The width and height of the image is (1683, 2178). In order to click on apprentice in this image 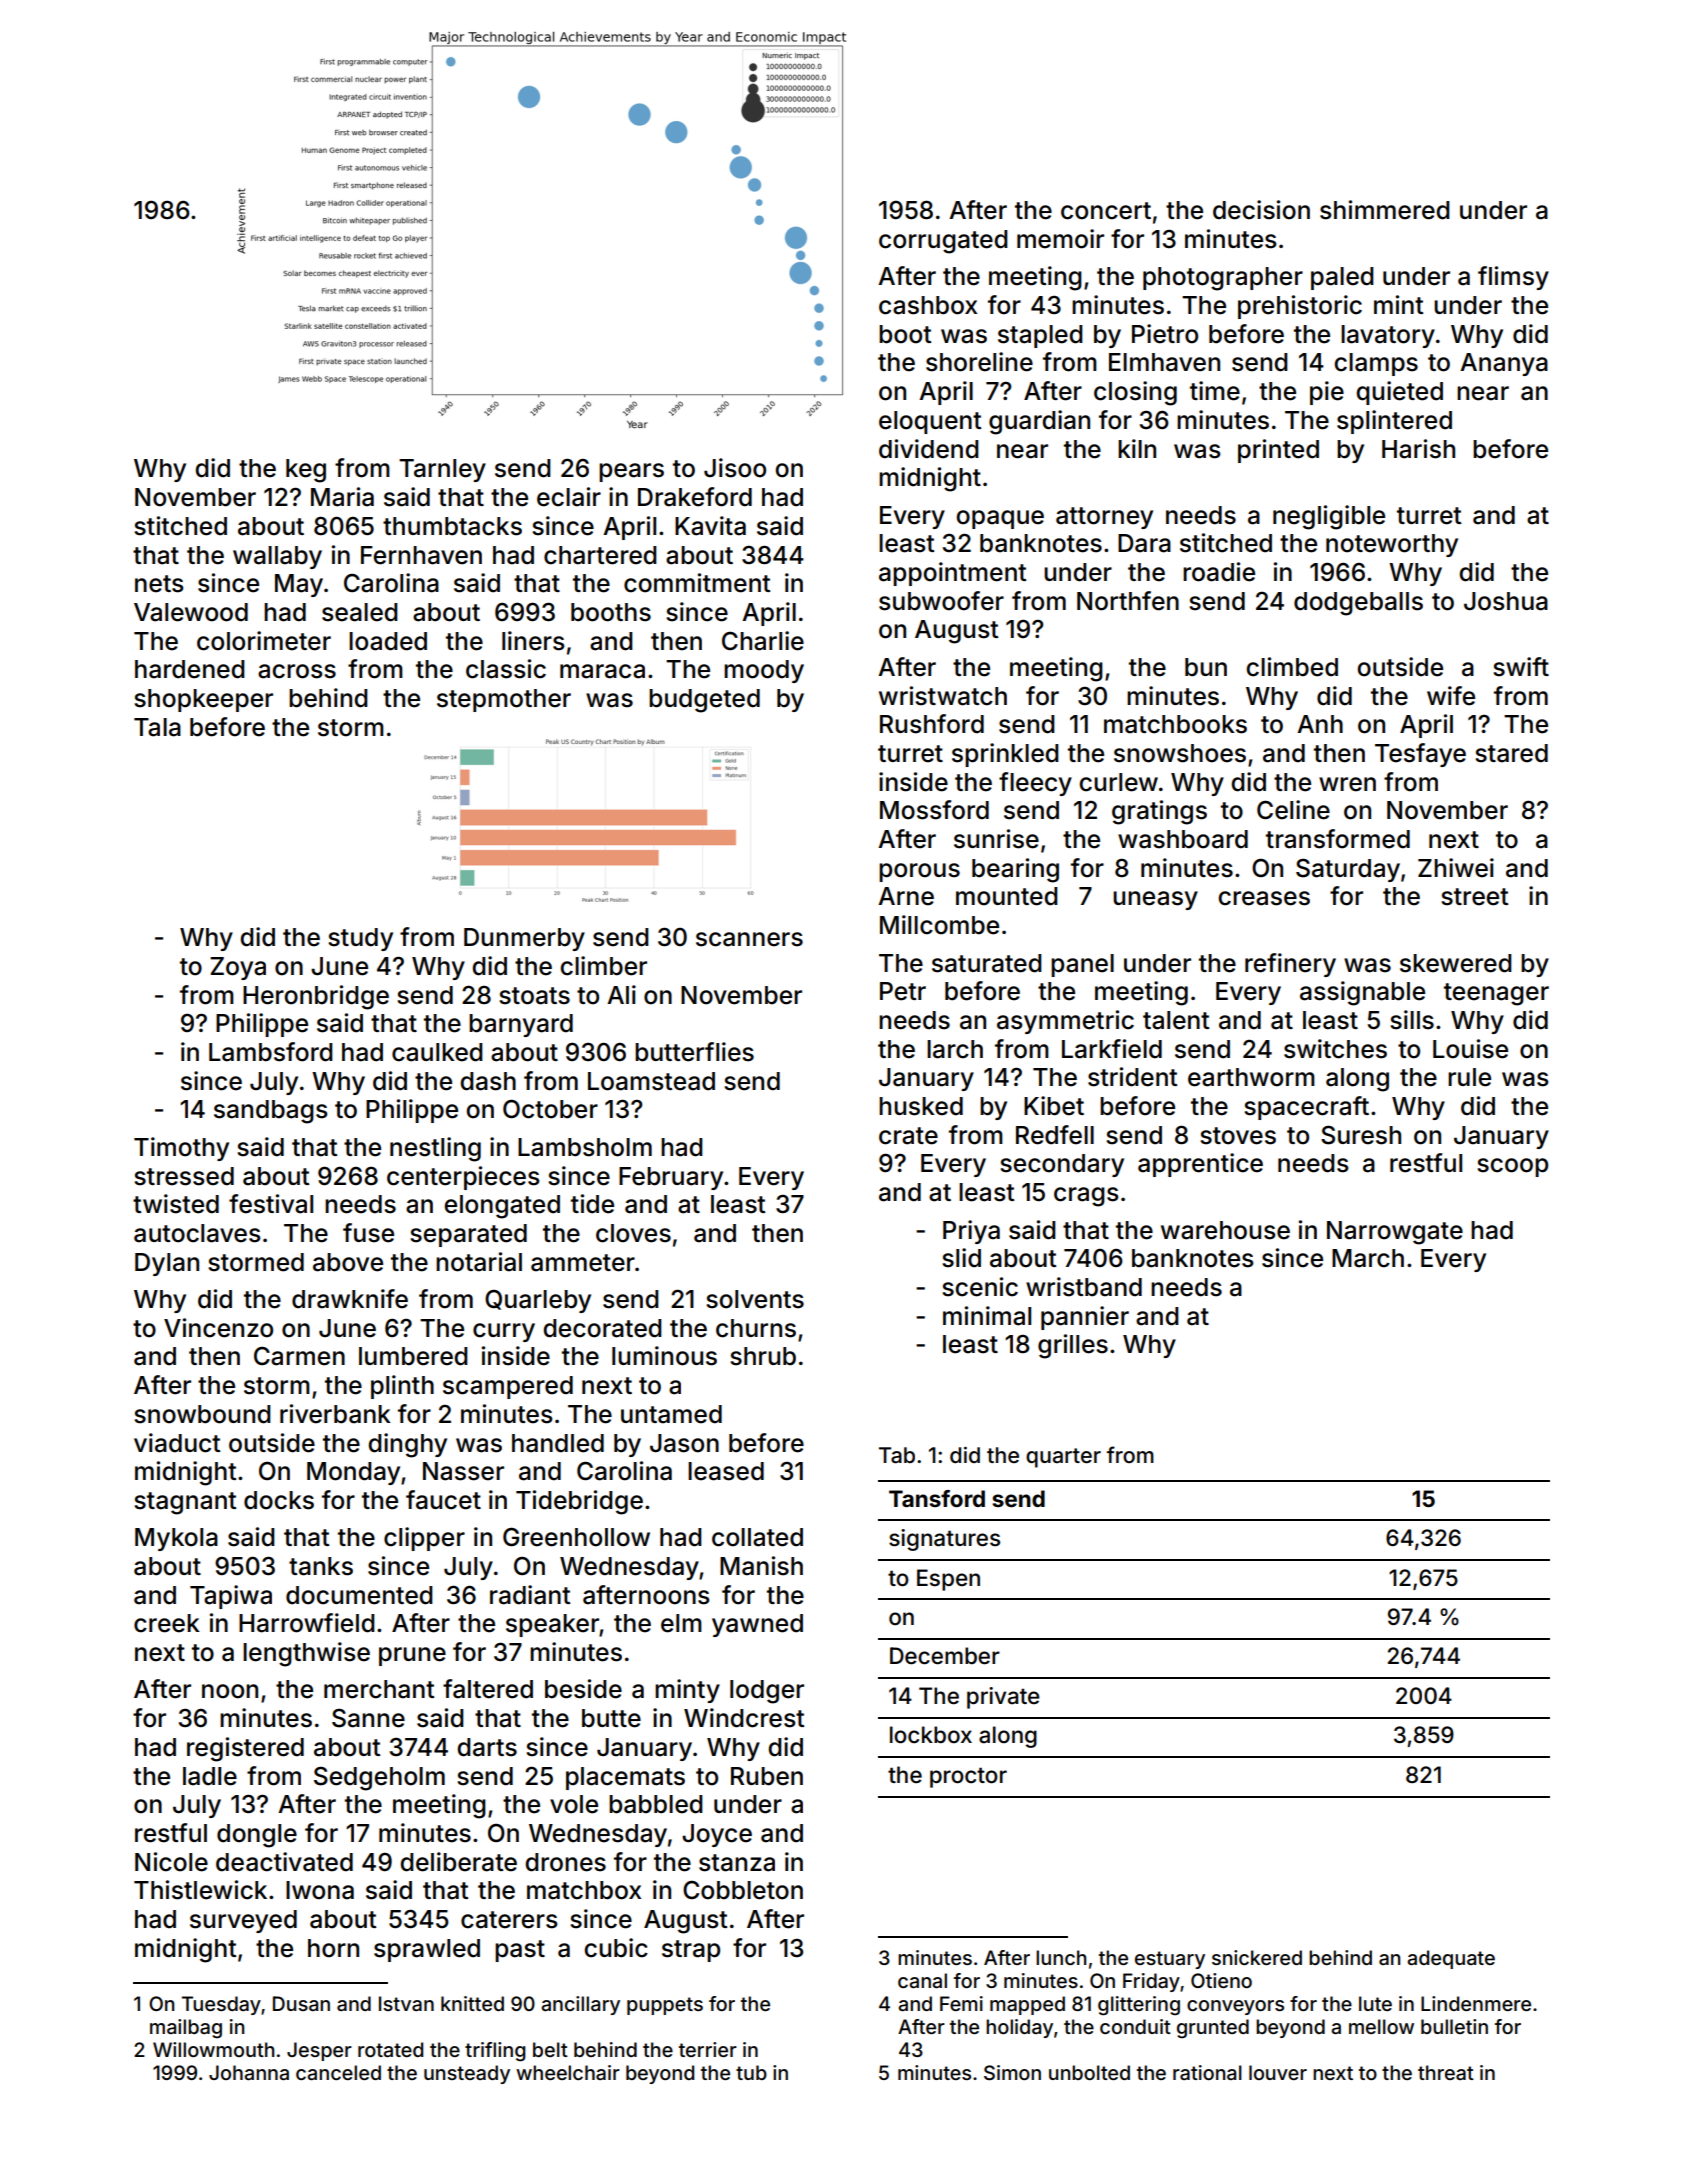, I will do `click(1200, 1165)`.
